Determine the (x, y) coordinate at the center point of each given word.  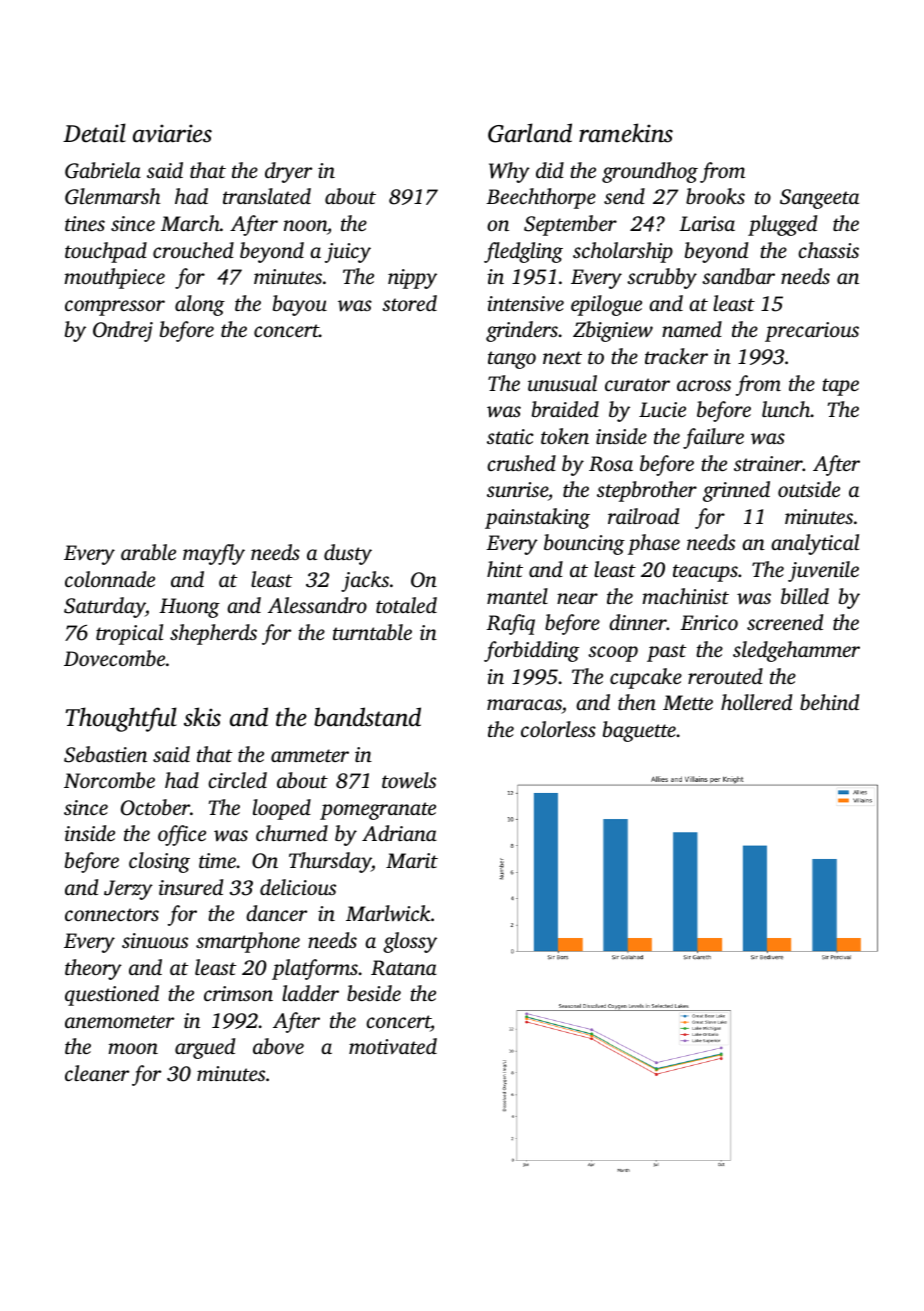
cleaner (97, 1073)
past (666, 653)
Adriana (399, 833)
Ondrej (123, 331)
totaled (406, 605)
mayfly (214, 554)
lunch (786, 409)
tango (512, 360)
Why (509, 172)
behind (829, 702)
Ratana (404, 968)
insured (191, 887)
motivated (393, 1046)
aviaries (172, 133)
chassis (828, 250)
